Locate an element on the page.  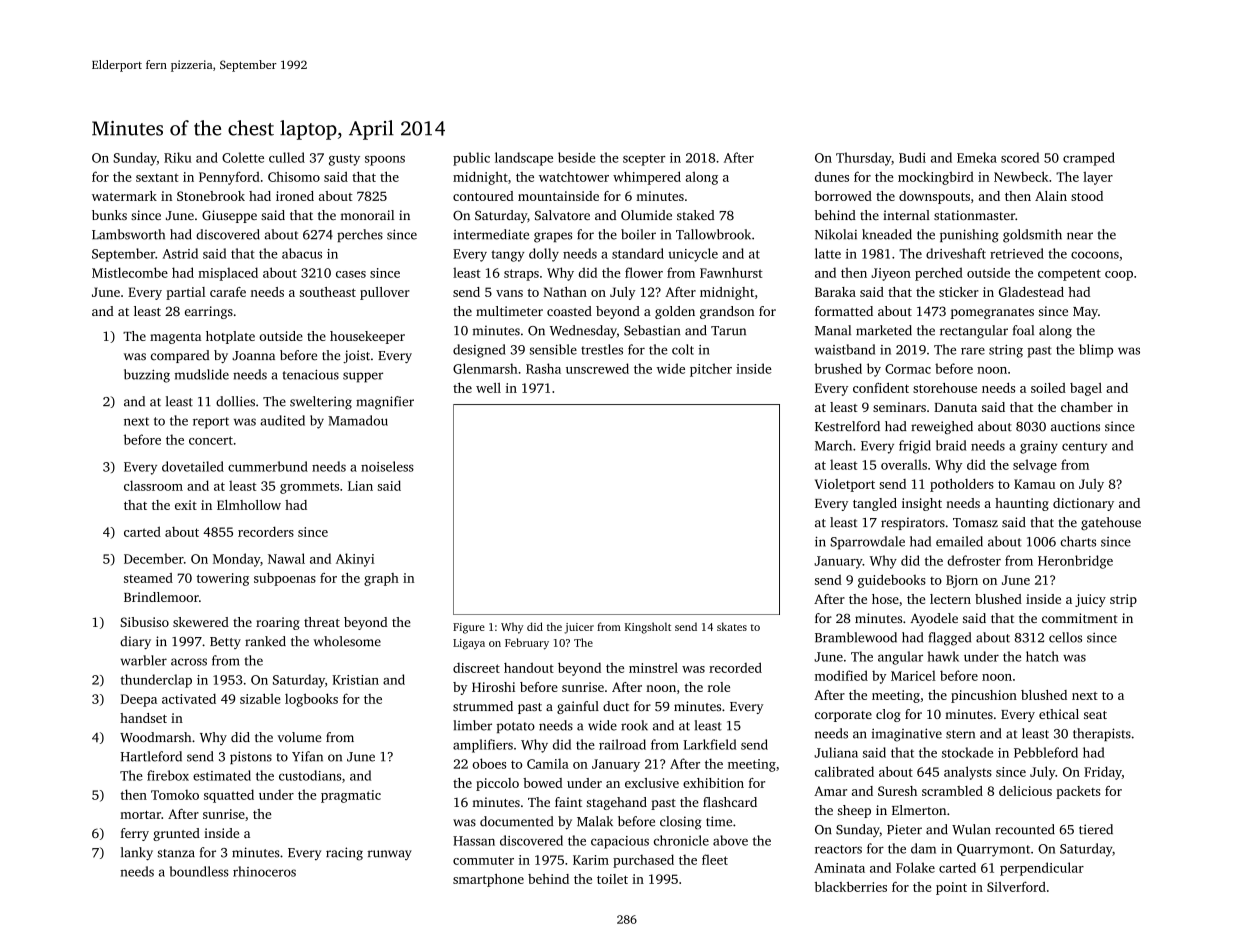
public is located at coordinates (471, 159).
